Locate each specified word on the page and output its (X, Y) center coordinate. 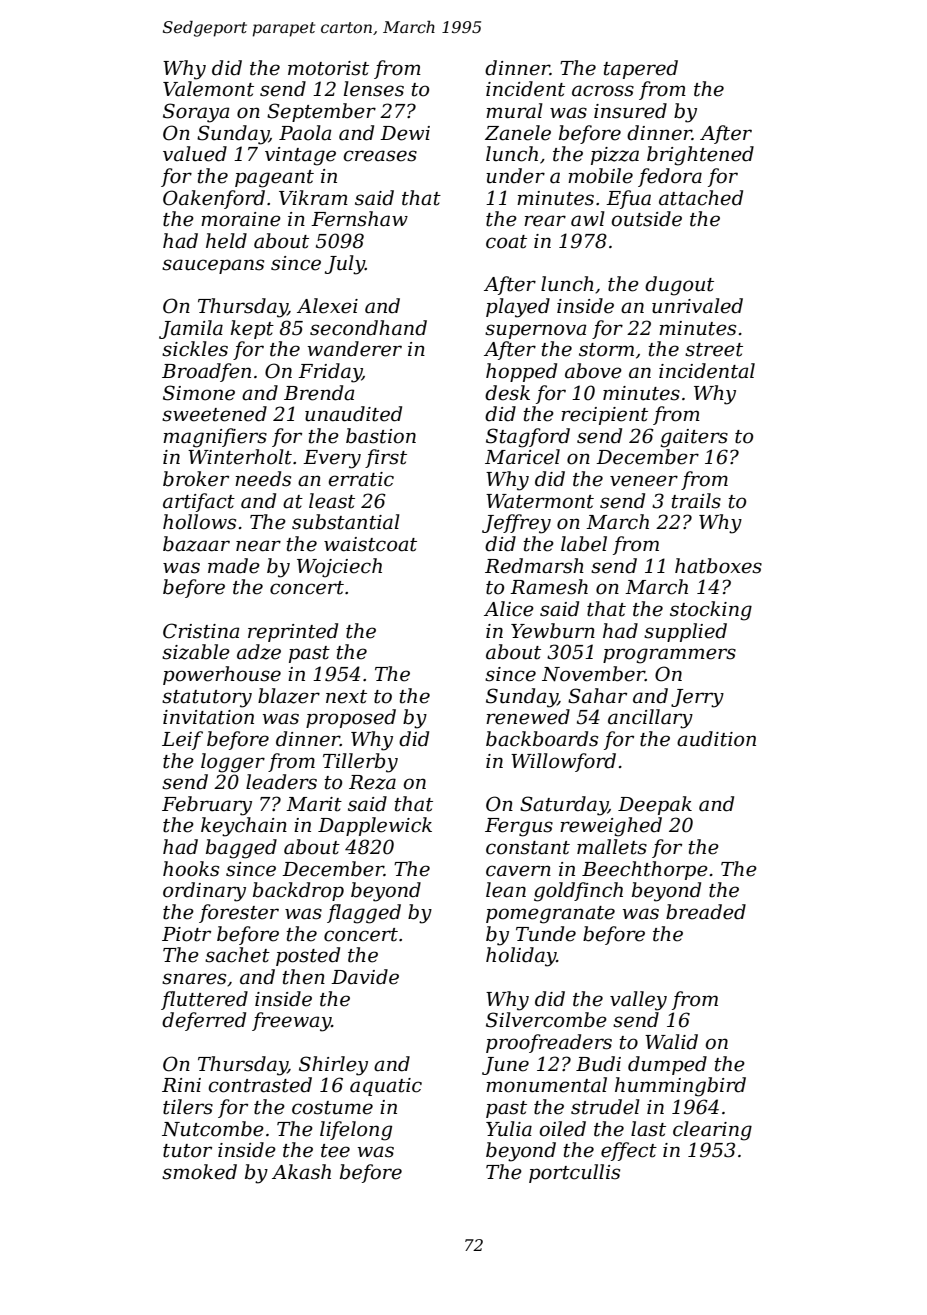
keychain (244, 827)
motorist (328, 68)
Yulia (509, 1129)
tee (335, 1151)
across (603, 91)
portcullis (574, 1173)
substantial (346, 522)
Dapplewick (375, 826)
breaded (706, 912)
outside (646, 219)
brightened (700, 156)
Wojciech (339, 568)
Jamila (191, 329)
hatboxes (718, 566)
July (345, 265)
